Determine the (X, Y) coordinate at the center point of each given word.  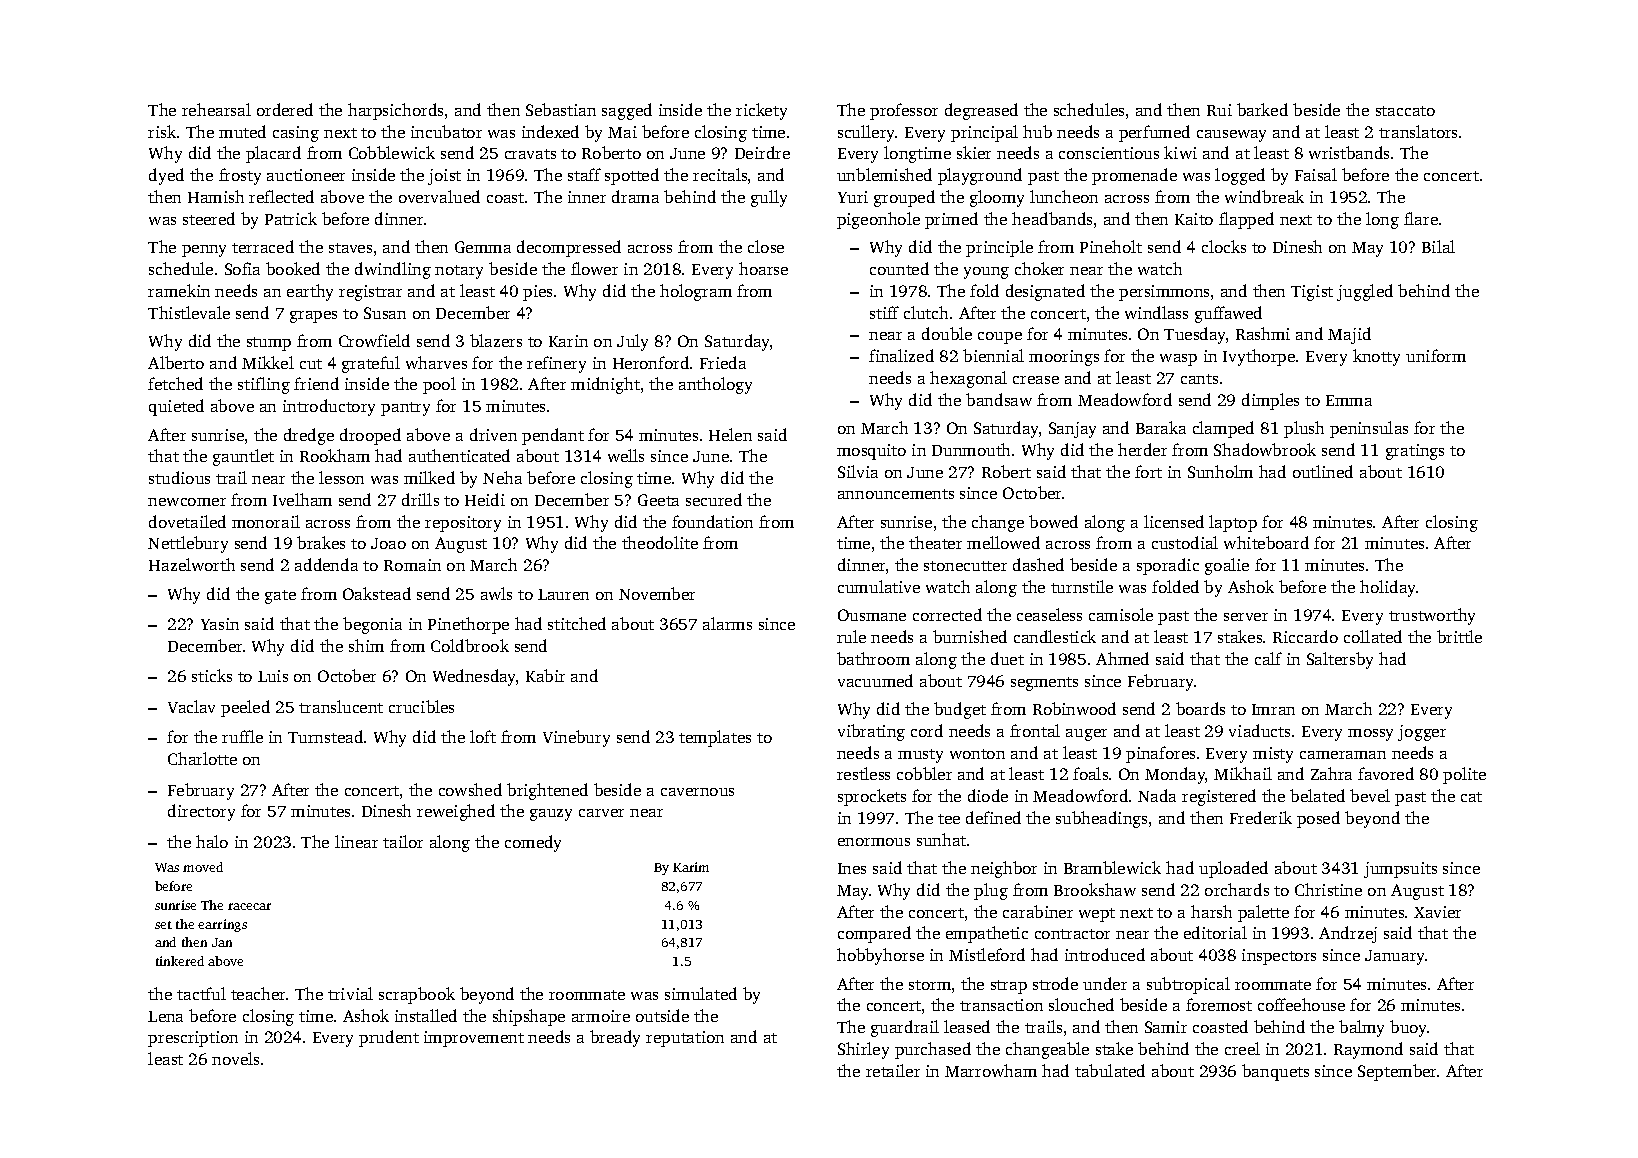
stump (269, 344)
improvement (474, 1039)
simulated (701, 993)
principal (984, 133)
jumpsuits (1400, 870)
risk (162, 131)
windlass (1156, 312)
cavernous (697, 792)
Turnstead (325, 736)
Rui (1219, 110)
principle (999, 248)
